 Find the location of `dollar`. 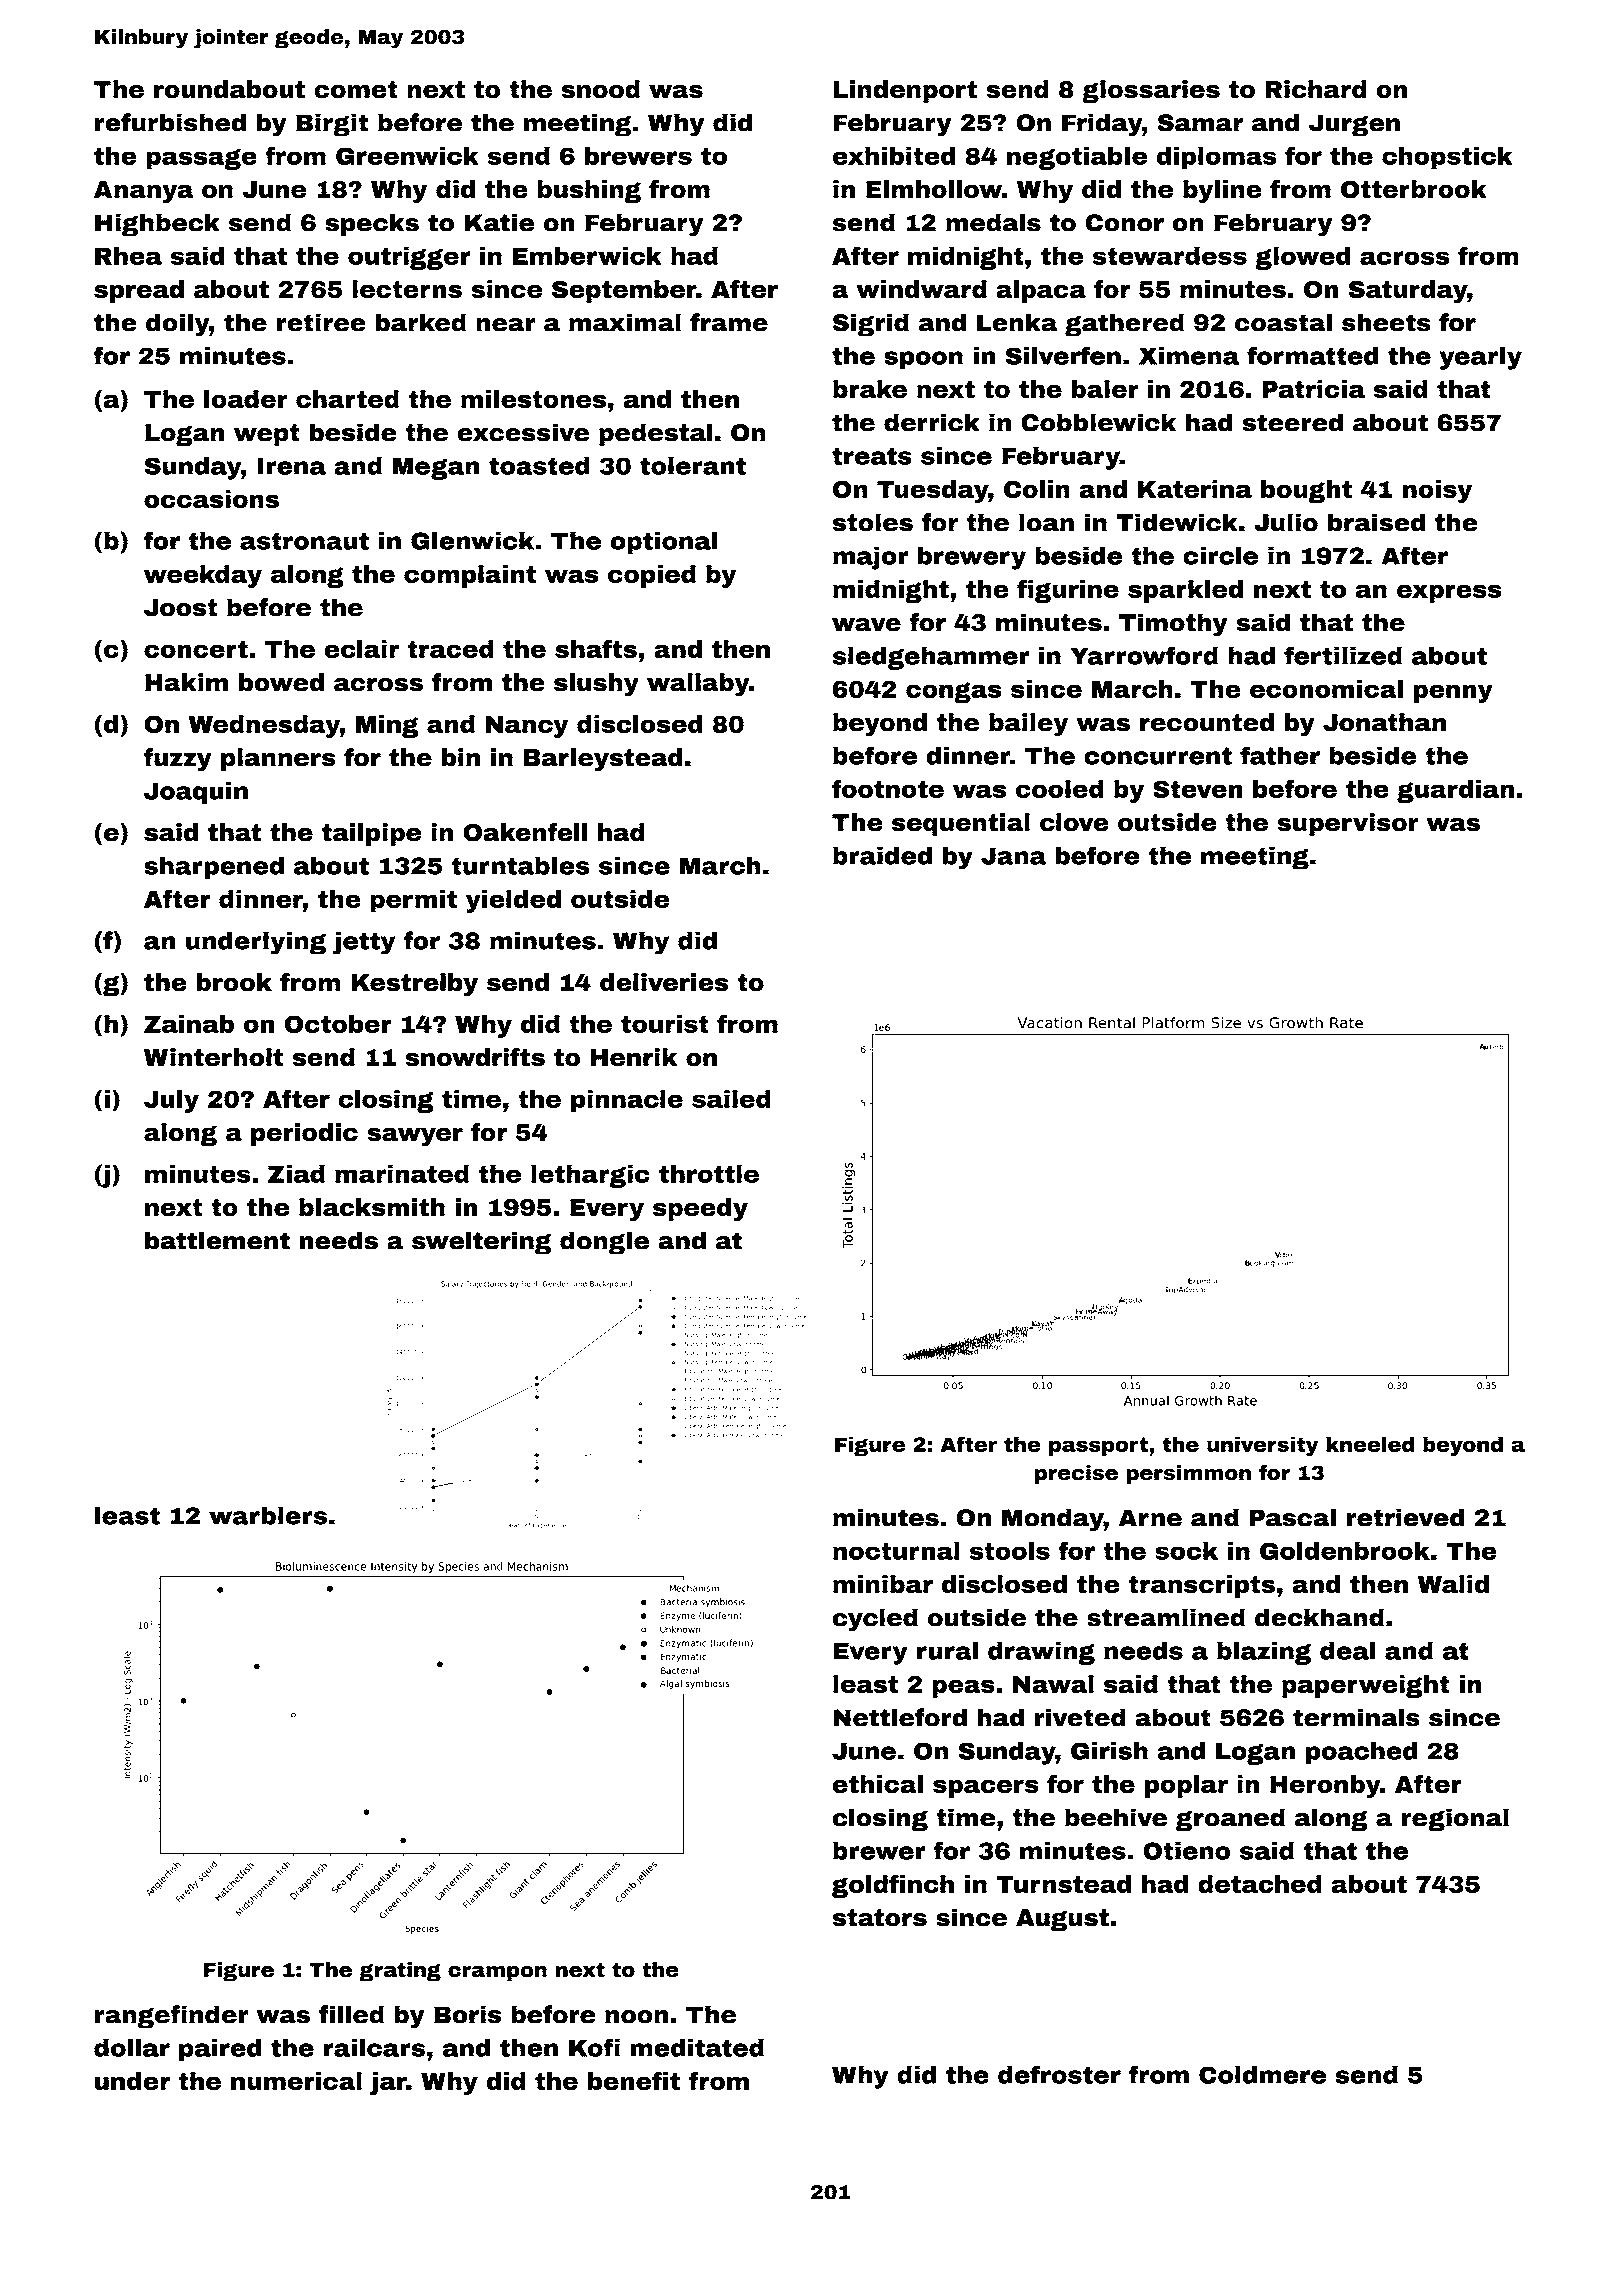

dollar is located at coordinates (132, 2047).
